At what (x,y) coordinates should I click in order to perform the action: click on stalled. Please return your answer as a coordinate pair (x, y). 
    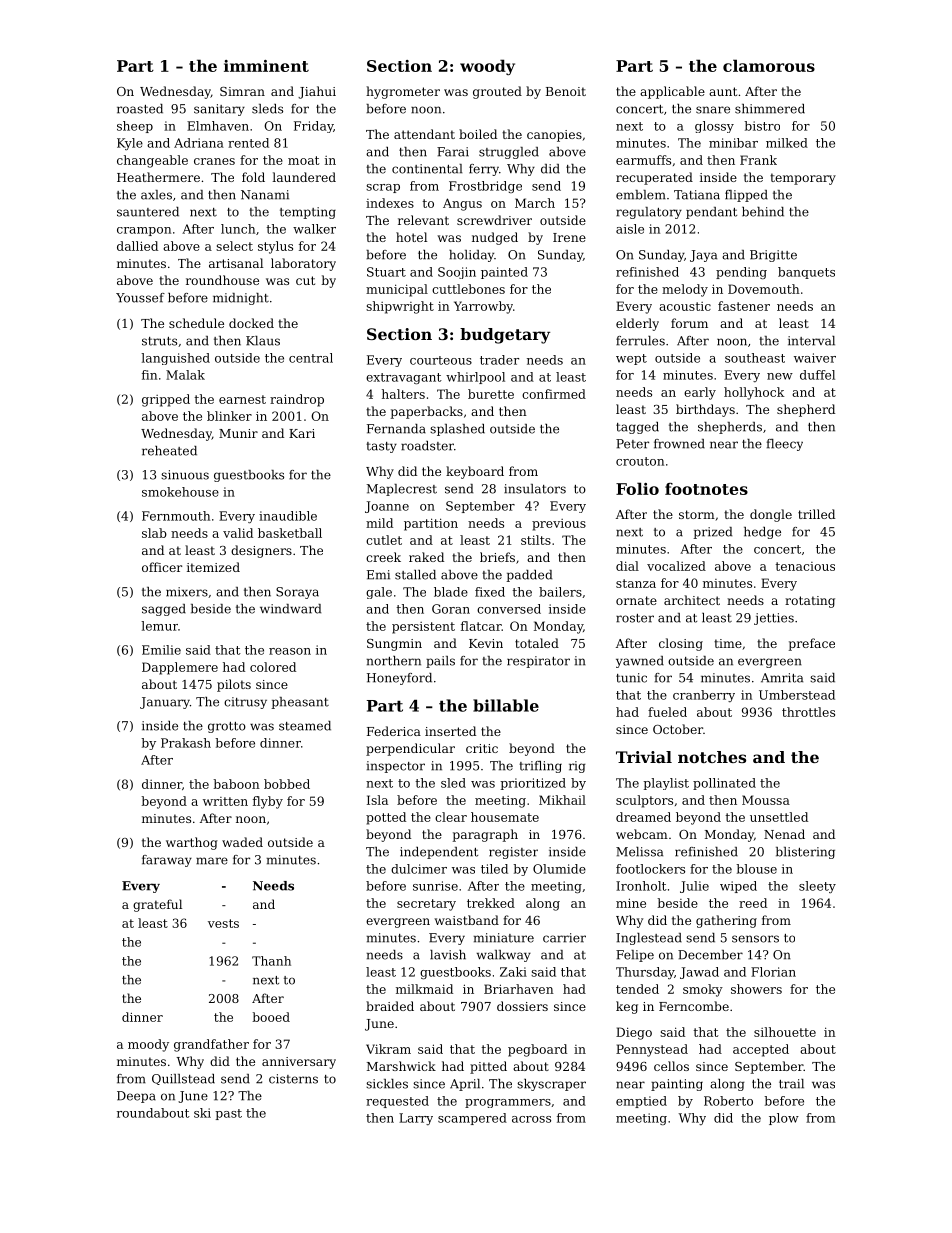
    Looking at the image, I should click on (415, 575).
